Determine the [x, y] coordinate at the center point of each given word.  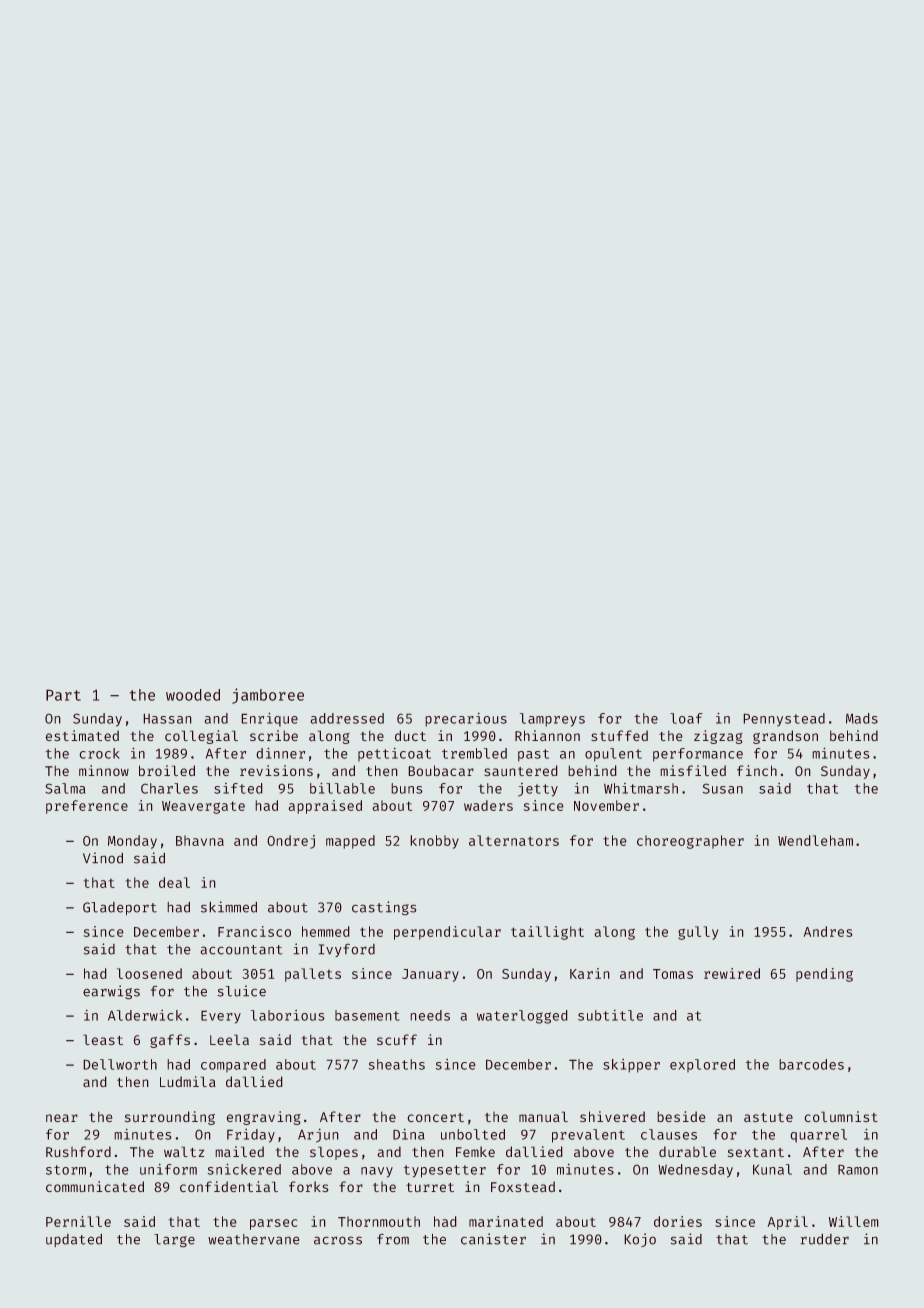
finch [757, 770]
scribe [274, 736]
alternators [514, 840]
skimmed [229, 907]
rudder [825, 1239]
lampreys [552, 720]
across [338, 1240]
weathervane [254, 1239]
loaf [686, 718]
